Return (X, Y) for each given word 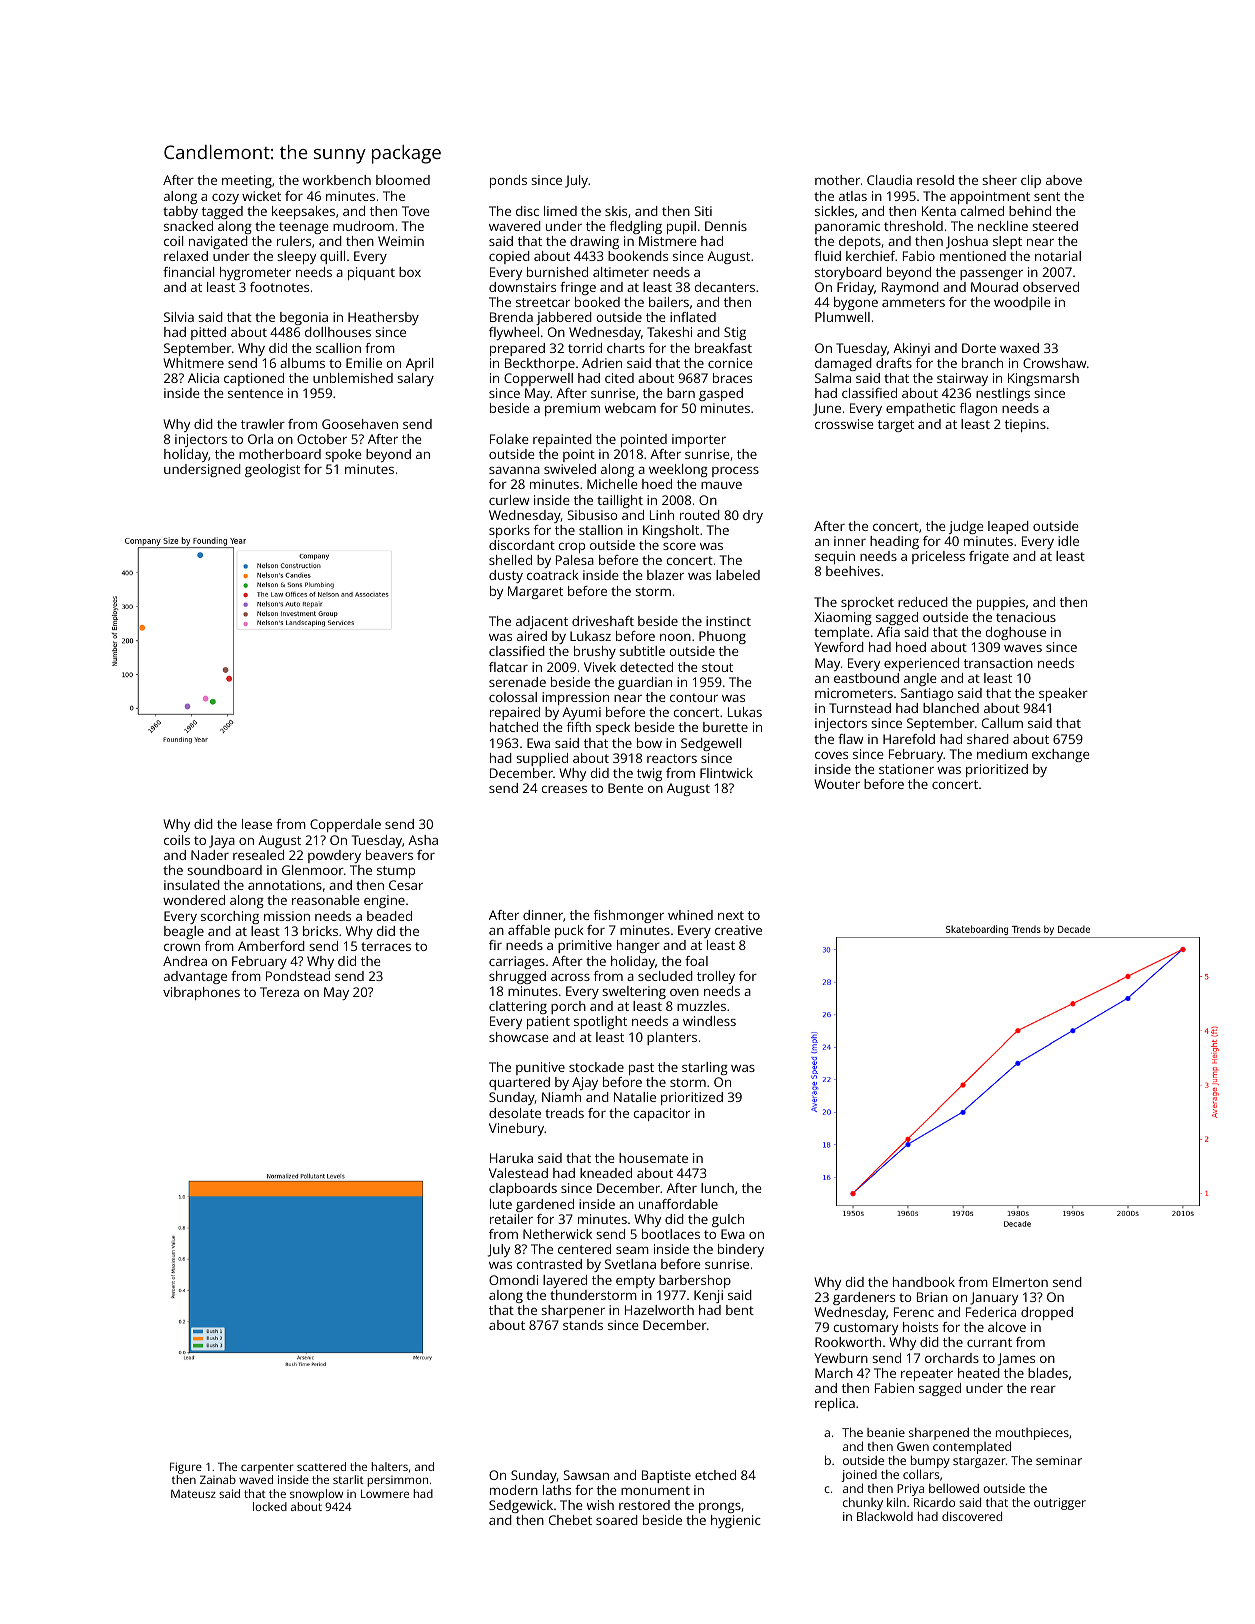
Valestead (518, 1173)
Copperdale (345, 825)
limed (560, 211)
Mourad (994, 287)
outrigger (1060, 1504)
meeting (247, 181)
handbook (924, 1282)
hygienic (736, 1521)
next (731, 915)
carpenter (267, 1469)
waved (256, 1479)
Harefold (909, 739)
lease (257, 824)
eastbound (866, 678)
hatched (514, 727)
